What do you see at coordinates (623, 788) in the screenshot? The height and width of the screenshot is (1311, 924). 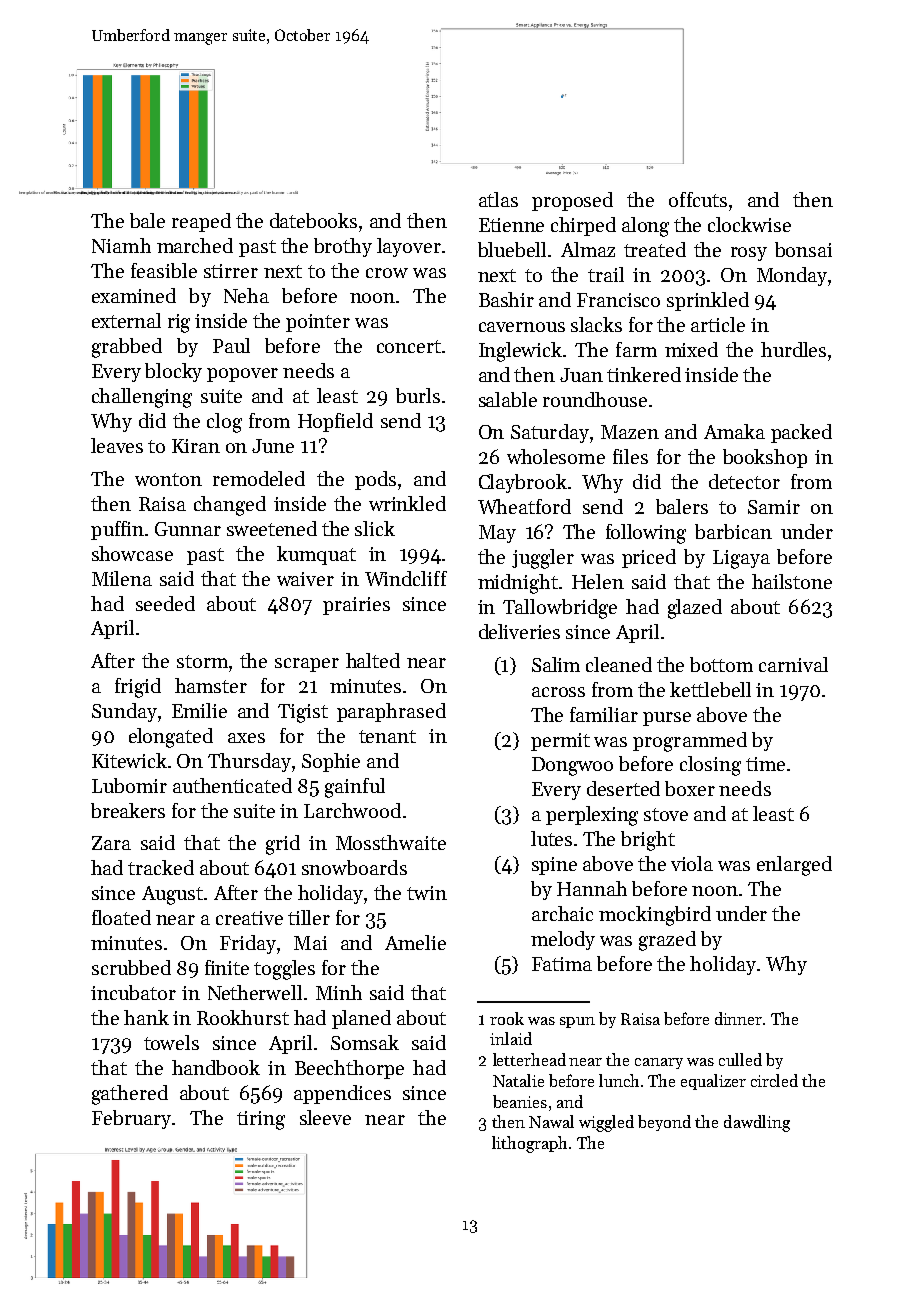 I see `deserted` at bounding box center [623, 788].
